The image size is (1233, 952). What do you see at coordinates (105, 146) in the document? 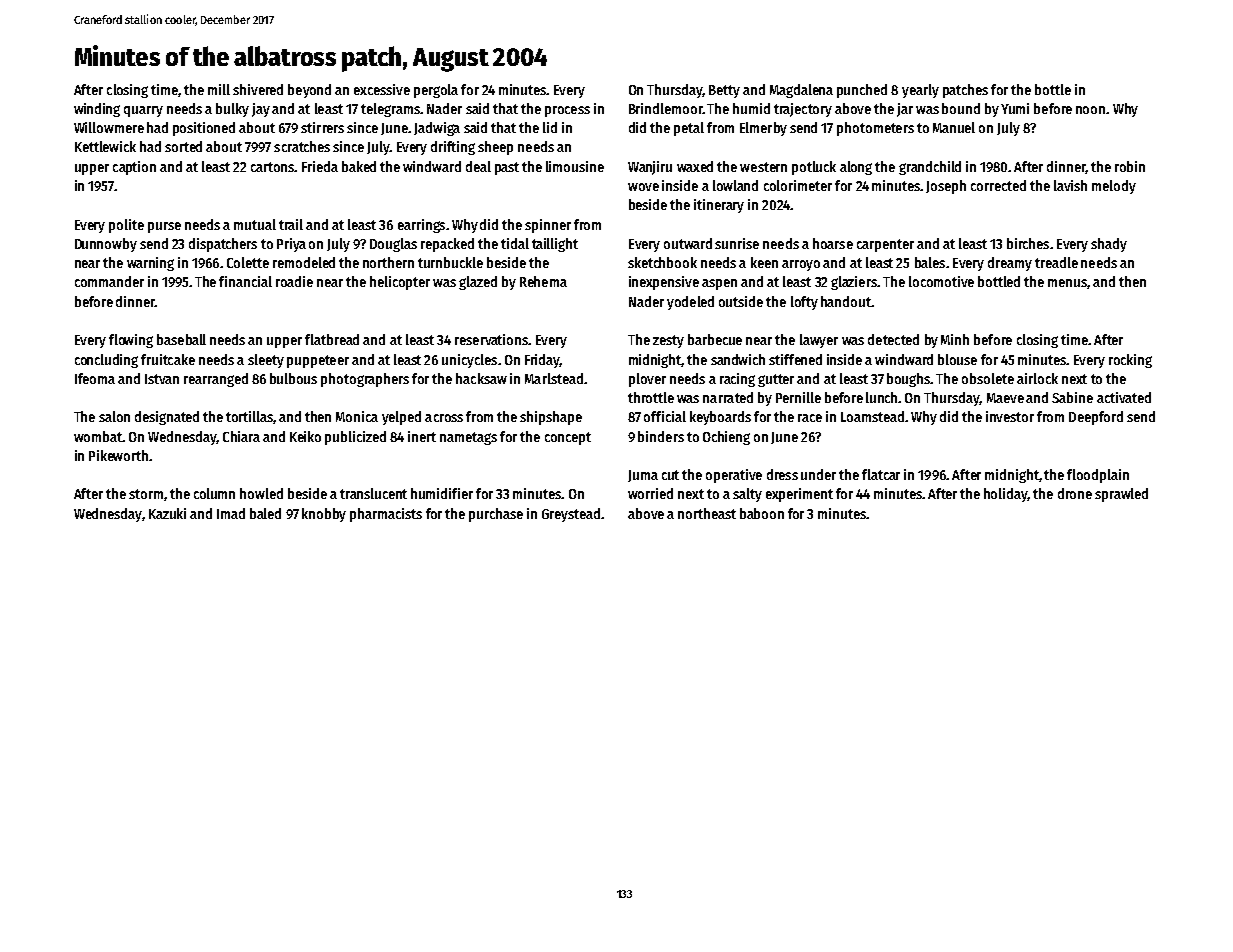
I see `Kettlewick` at bounding box center [105, 146].
